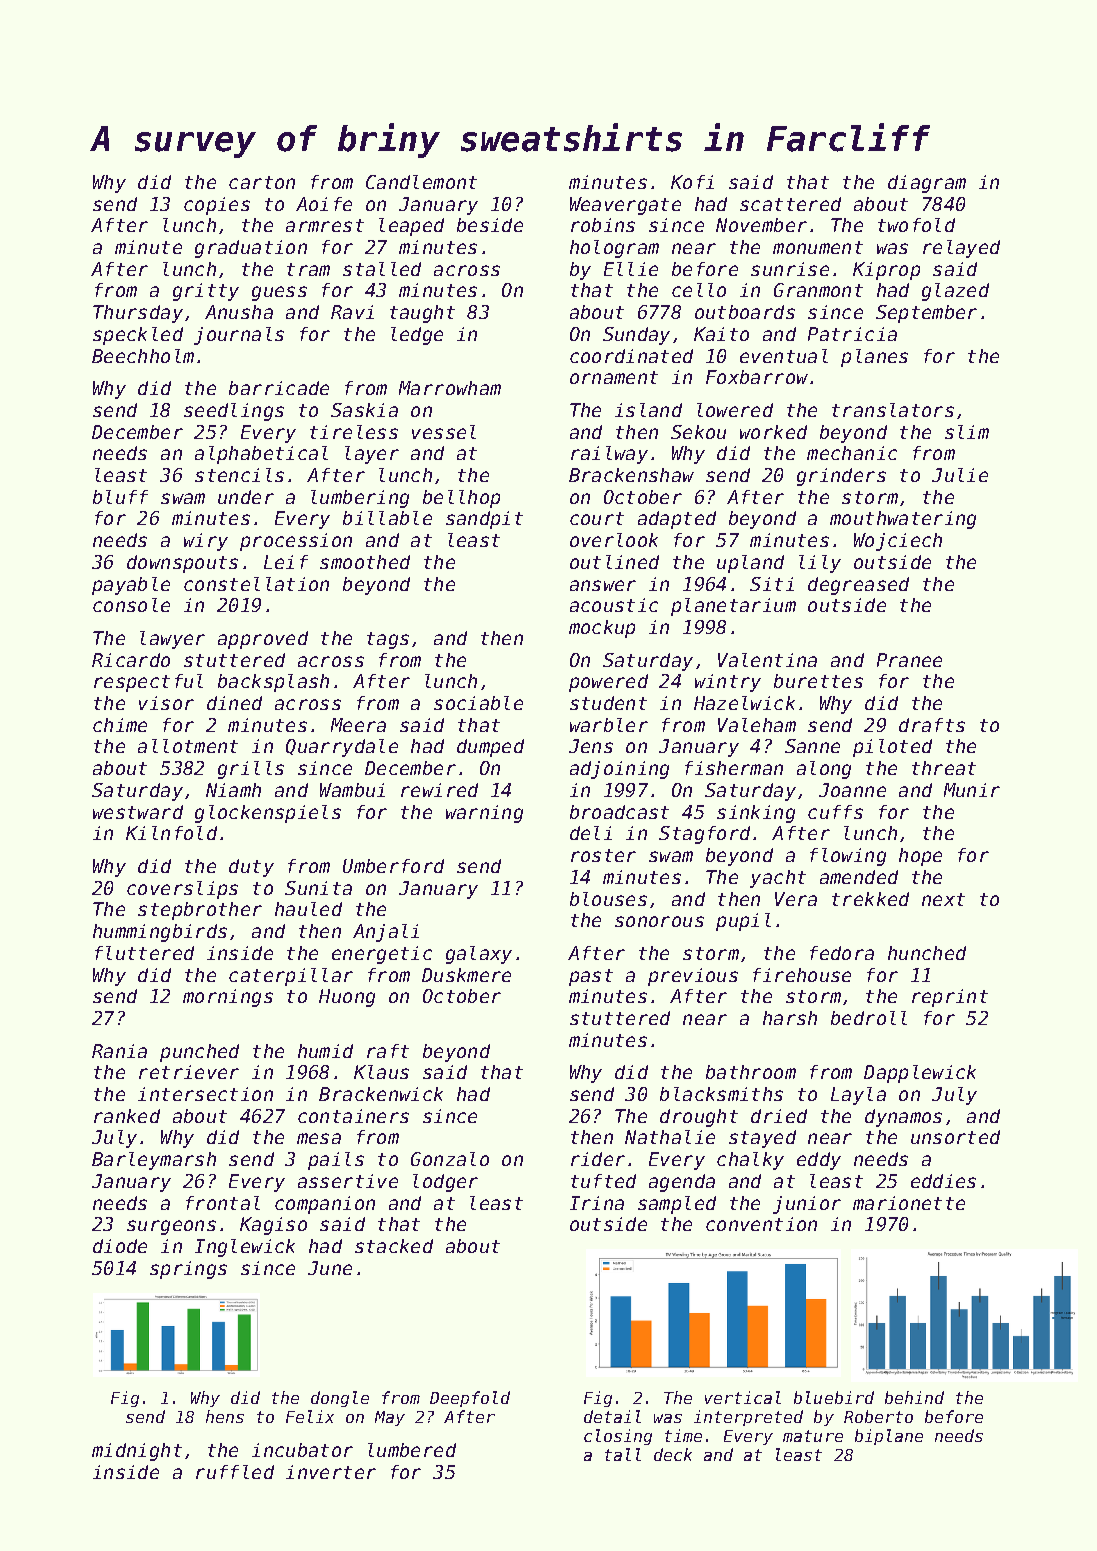 The image size is (1097, 1551). What do you see at coordinates (331, 1472) in the screenshot?
I see `inverter` at bounding box center [331, 1472].
